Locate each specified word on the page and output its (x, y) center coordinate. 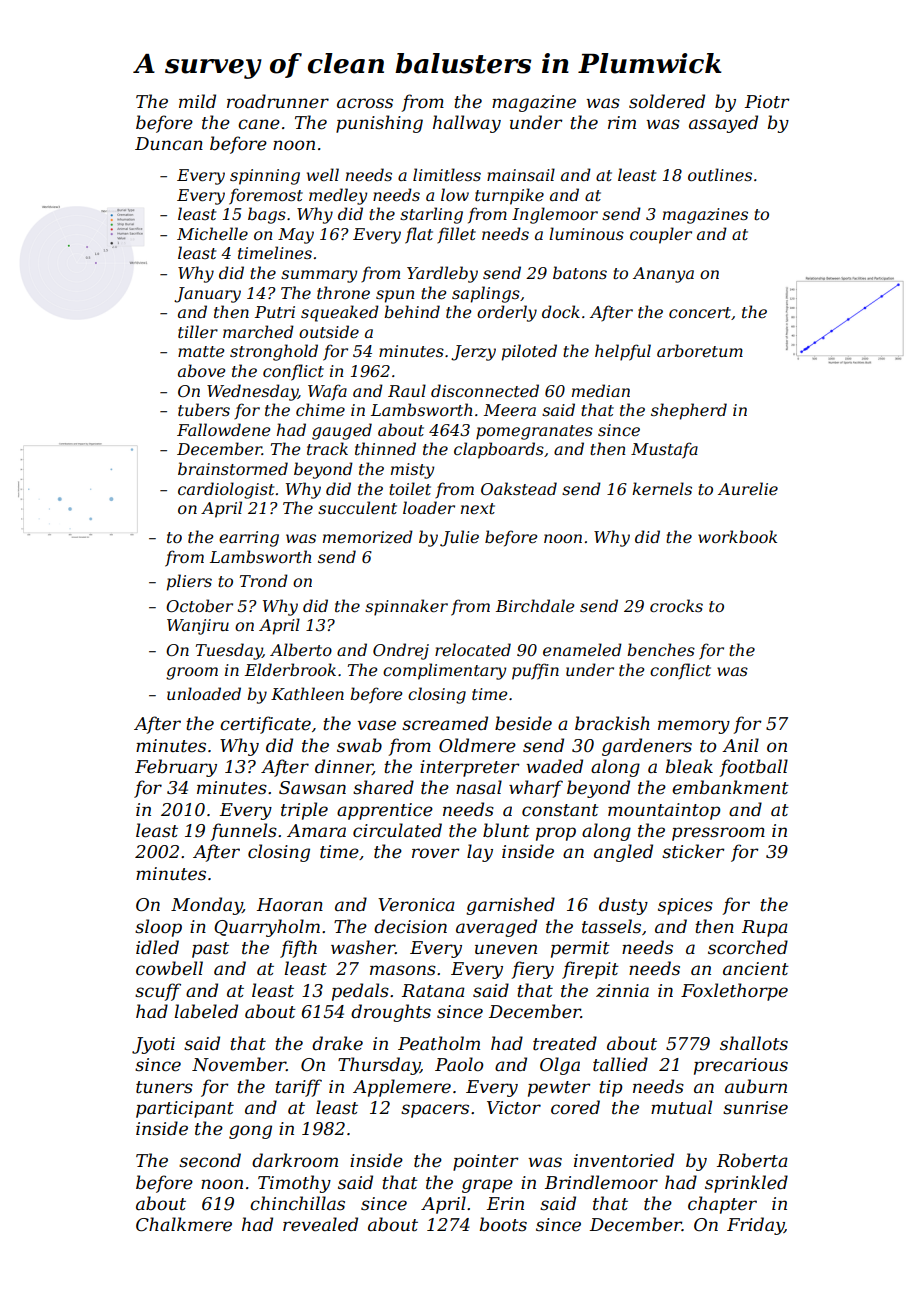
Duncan (169, 144)
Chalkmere (184, 1224)
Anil (740, 745)
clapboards (499, 450)
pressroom (718, 834)
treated (565, 1043)
